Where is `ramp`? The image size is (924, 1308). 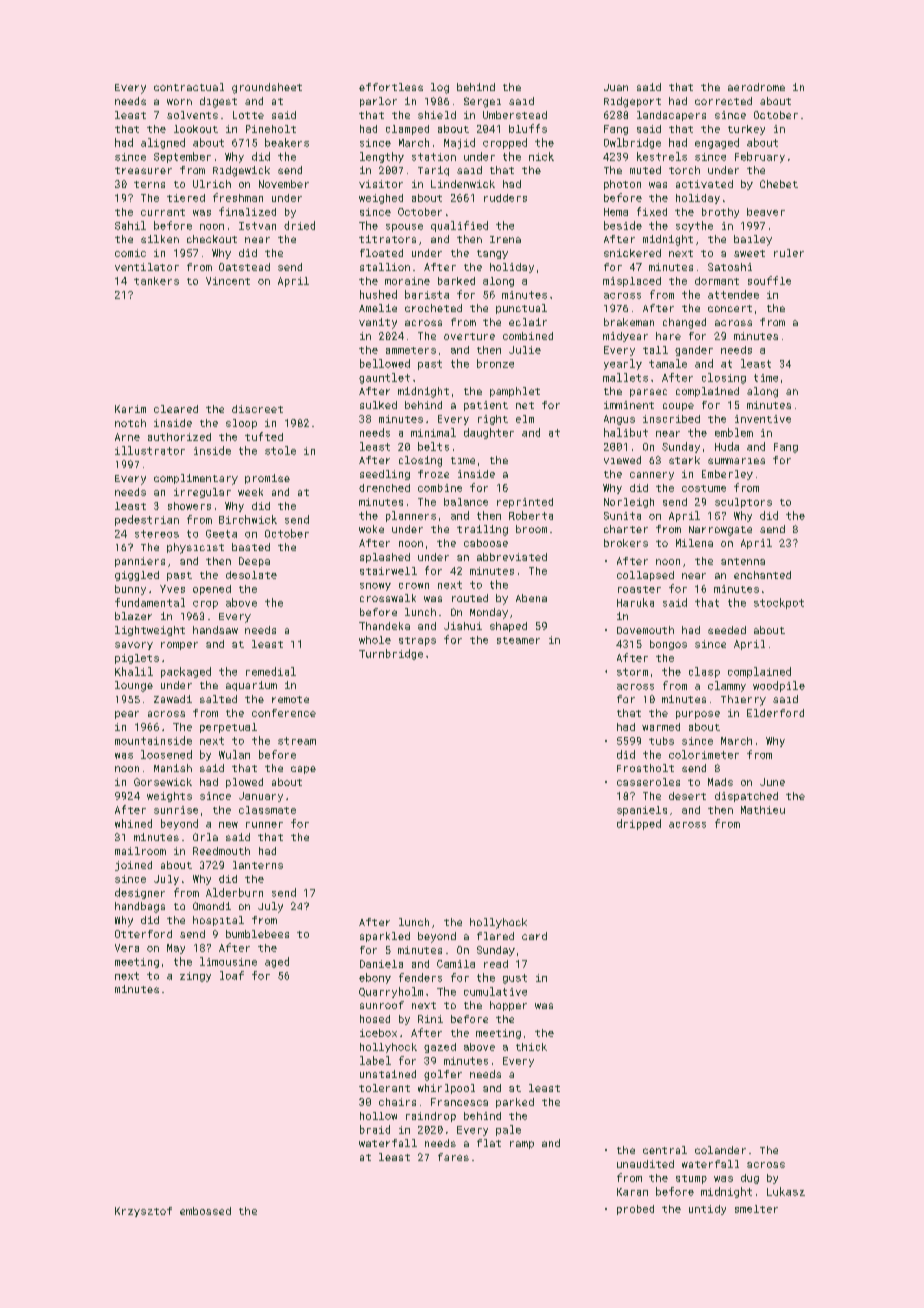
ramp is located at coordinates (522, 1145).
